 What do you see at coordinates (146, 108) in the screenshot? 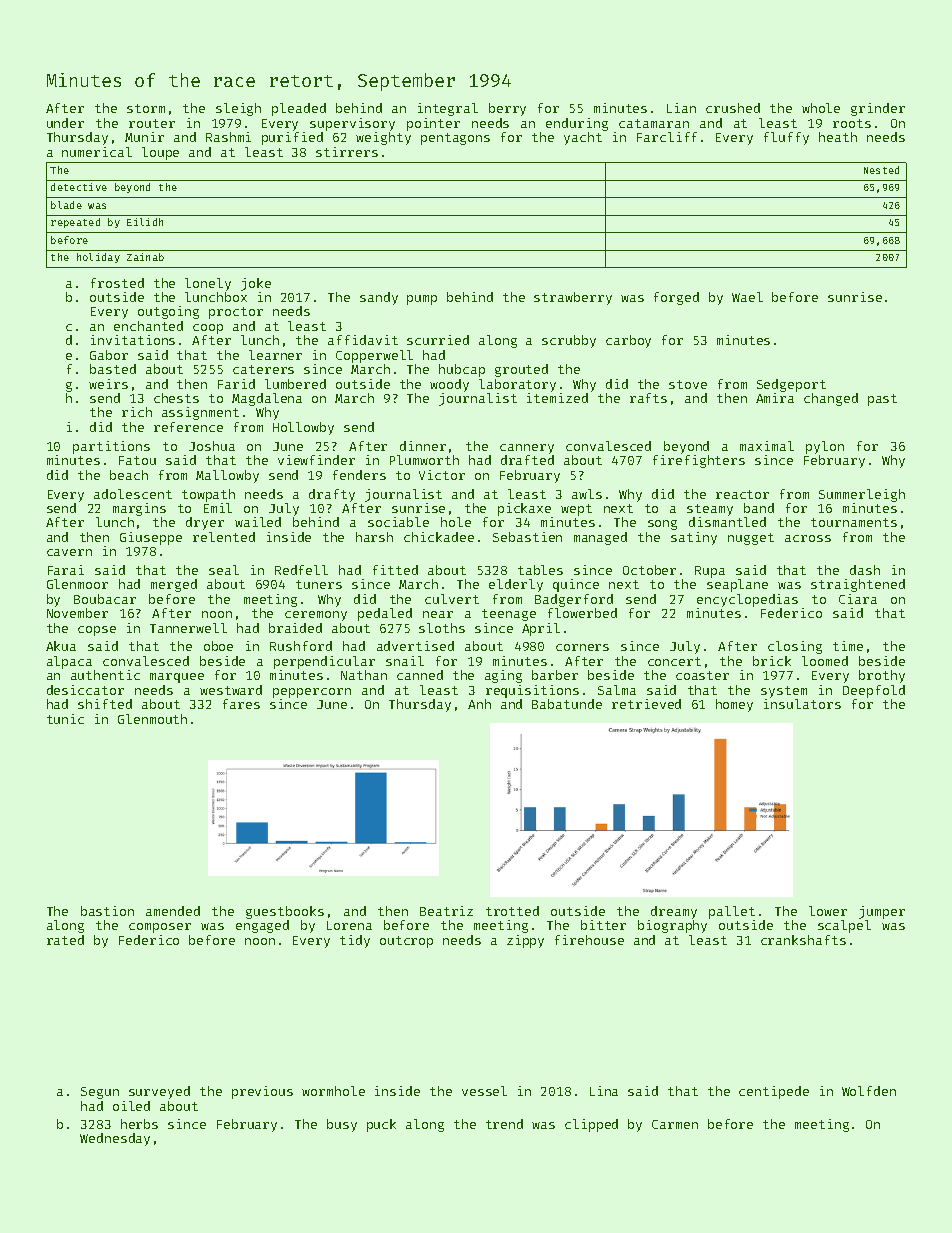
I see `storm` at bounding box center [146, 108].
